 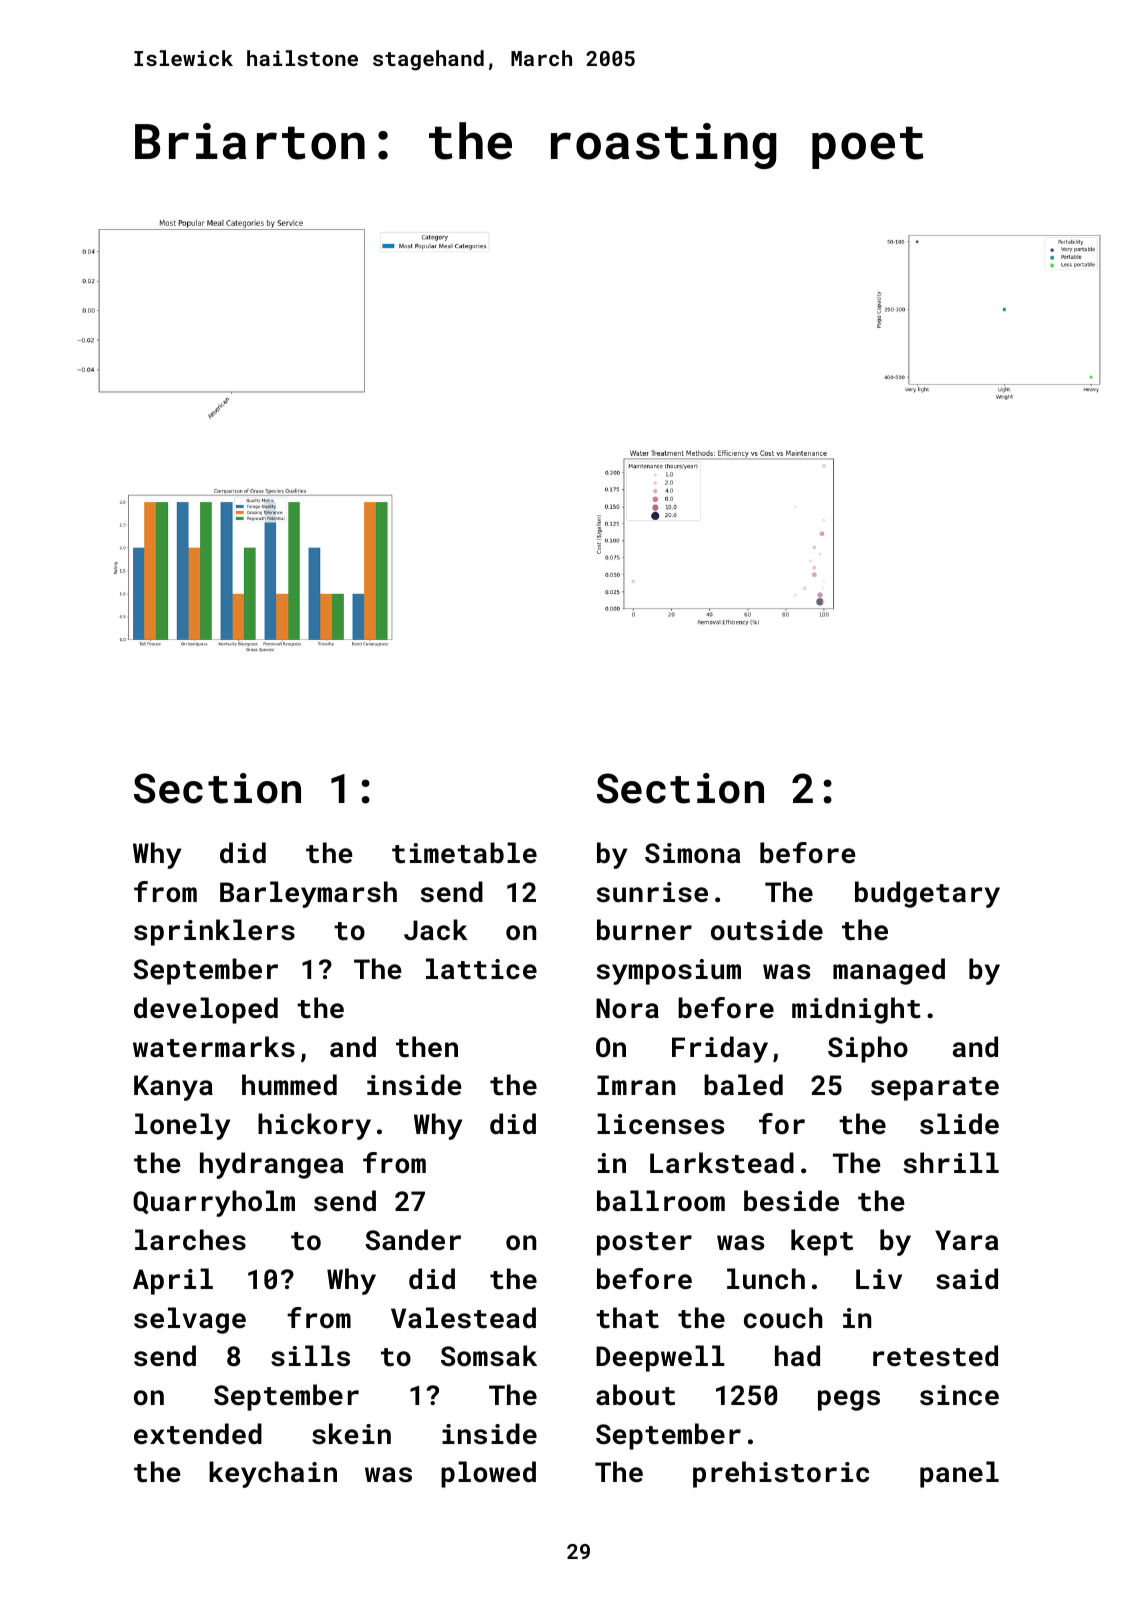 I want to click on selvage, so click(x=190, y=1320).
